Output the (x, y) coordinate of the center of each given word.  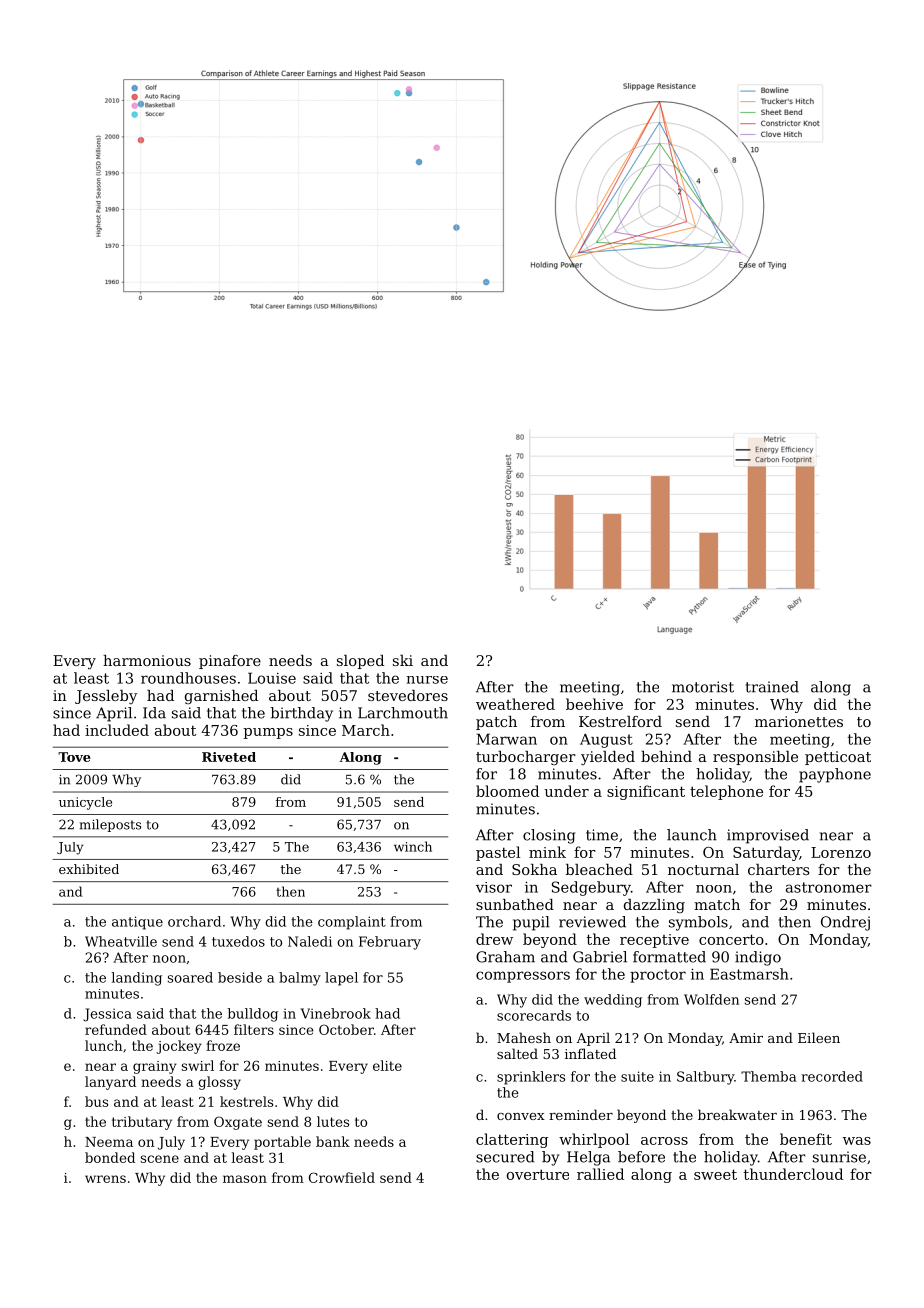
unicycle (85, 803)
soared (190, 977)
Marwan (506, 739)
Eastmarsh (749, 974)
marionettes (799, 721)
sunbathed (515, 904)
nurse (427, 680)
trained (772, 687)
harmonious (147, 660)
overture (538, 1174)
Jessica (107, 1015)
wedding (613, 1001)
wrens (105, 1179)
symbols (698, 923)
